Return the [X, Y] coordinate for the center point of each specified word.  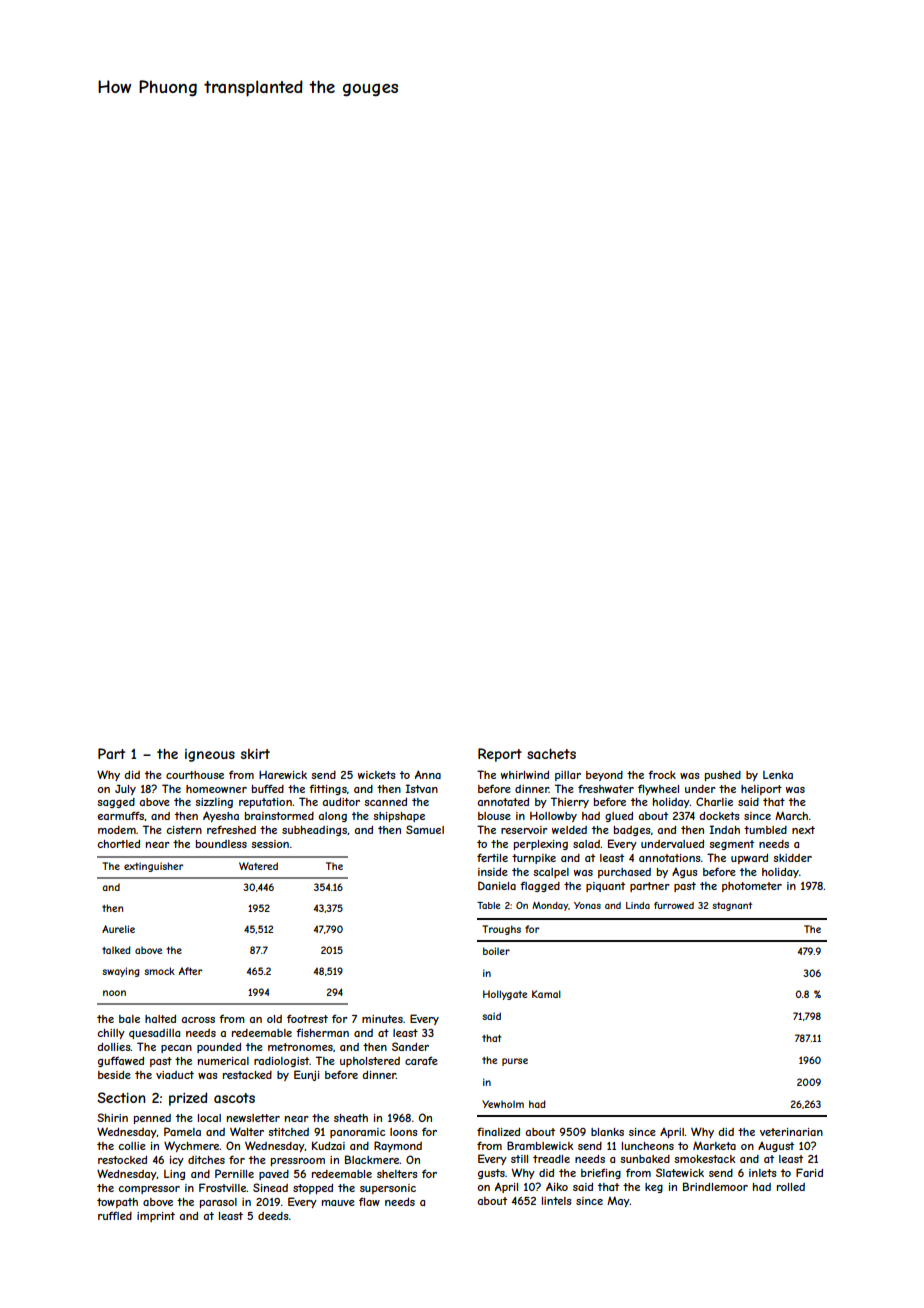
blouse [494, 816]
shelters [397, 1174]
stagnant [732, 906]
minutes [382, 1019]
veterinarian [791, 1132]
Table [488, 905]
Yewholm [503, 1104]
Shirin [112, 1117]
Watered [258, 866]
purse [515, 1062]
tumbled [765, 830]
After [190, 971]
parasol [218, 1203]
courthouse [195, 775]
